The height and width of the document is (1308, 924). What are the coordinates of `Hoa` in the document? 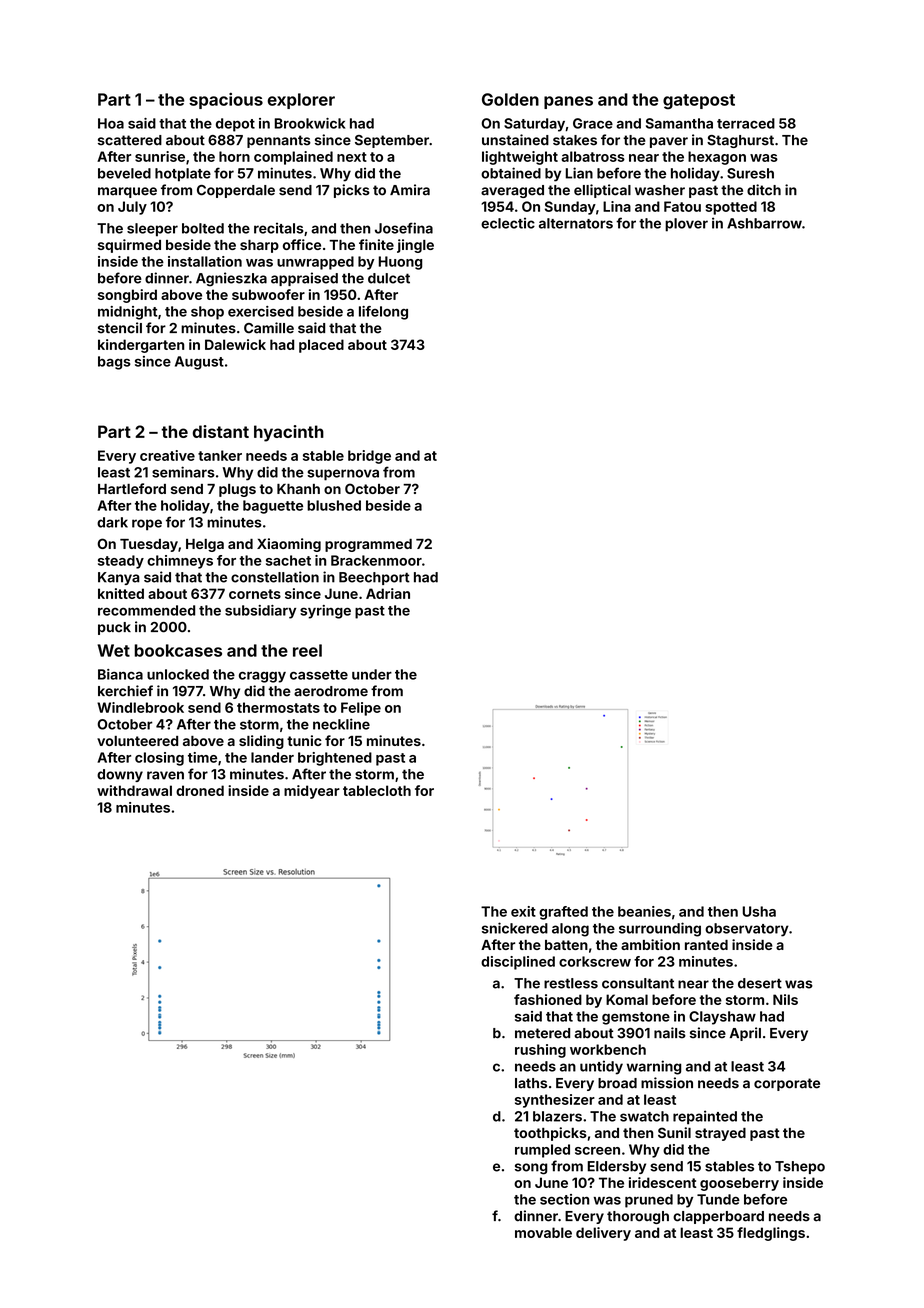 It's located at (111, 123).
